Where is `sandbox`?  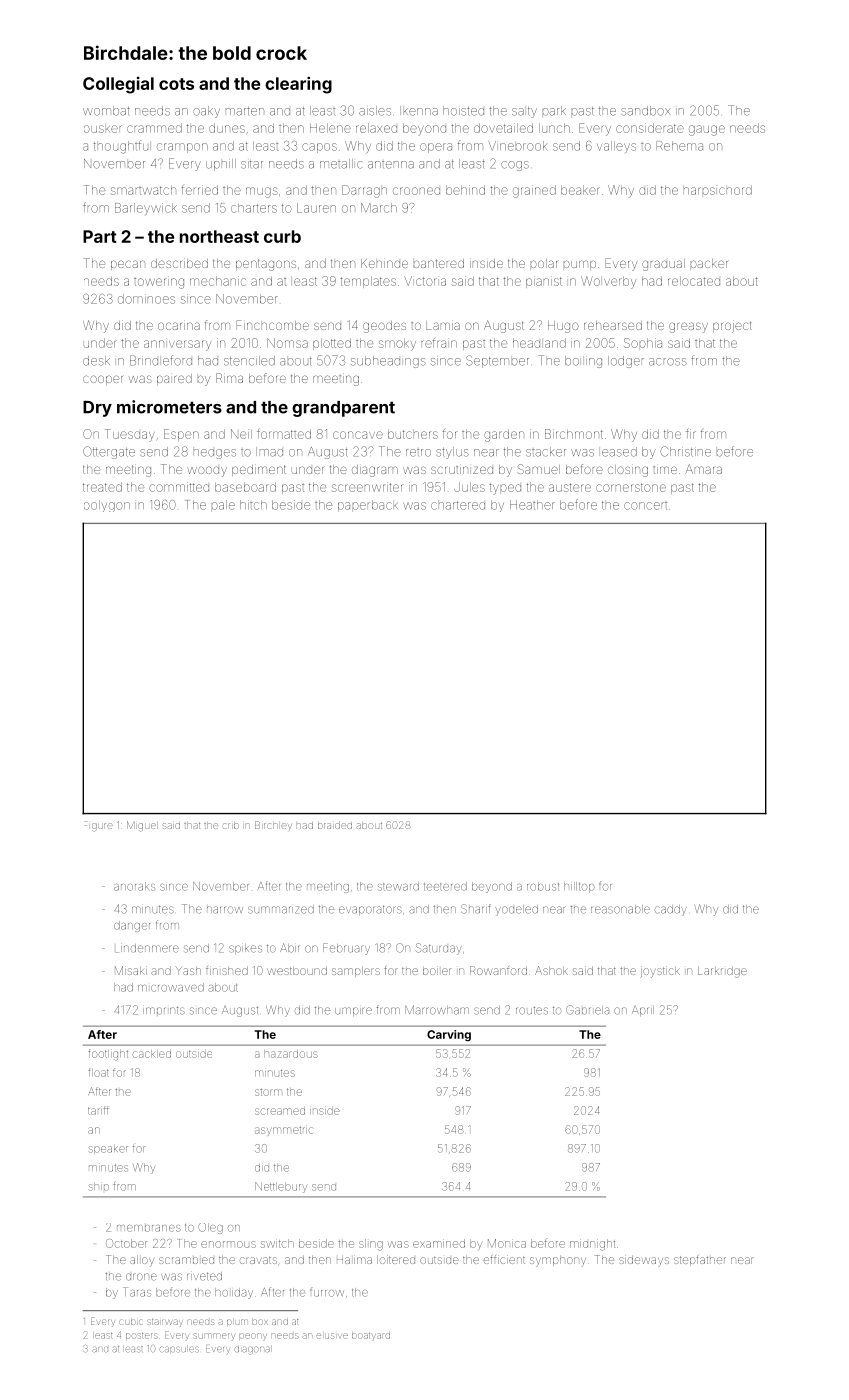
sandbox is located at coordinates (645, 111).
